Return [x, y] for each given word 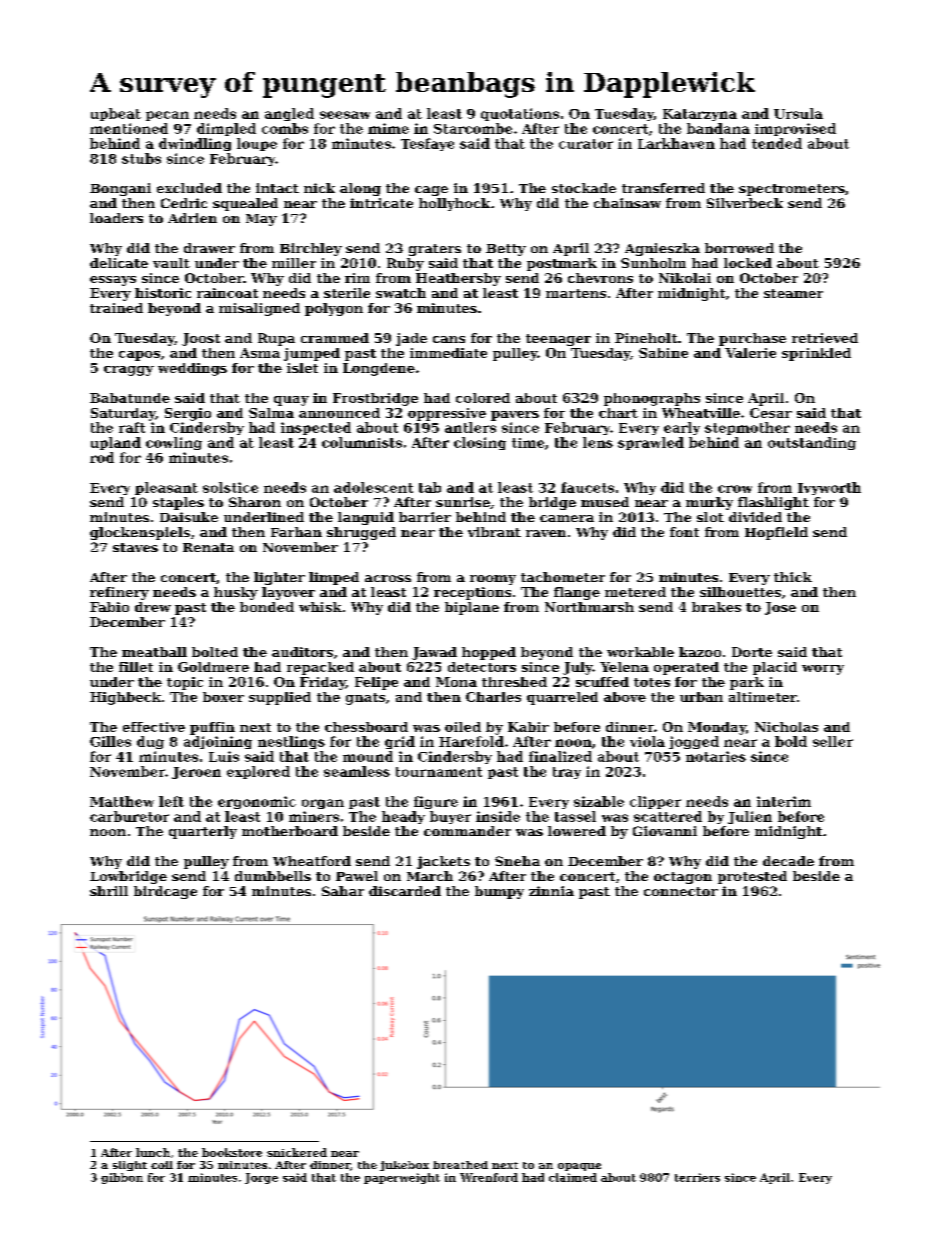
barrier [425, 517]
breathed [460, 1165]
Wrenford [489, 1177]
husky [236, 593]
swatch [401, 293]
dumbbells [273, 876]
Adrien [192, 218]
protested [752, 877]
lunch [153, 1152]
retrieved [825, 338]
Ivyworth [829, 488]
